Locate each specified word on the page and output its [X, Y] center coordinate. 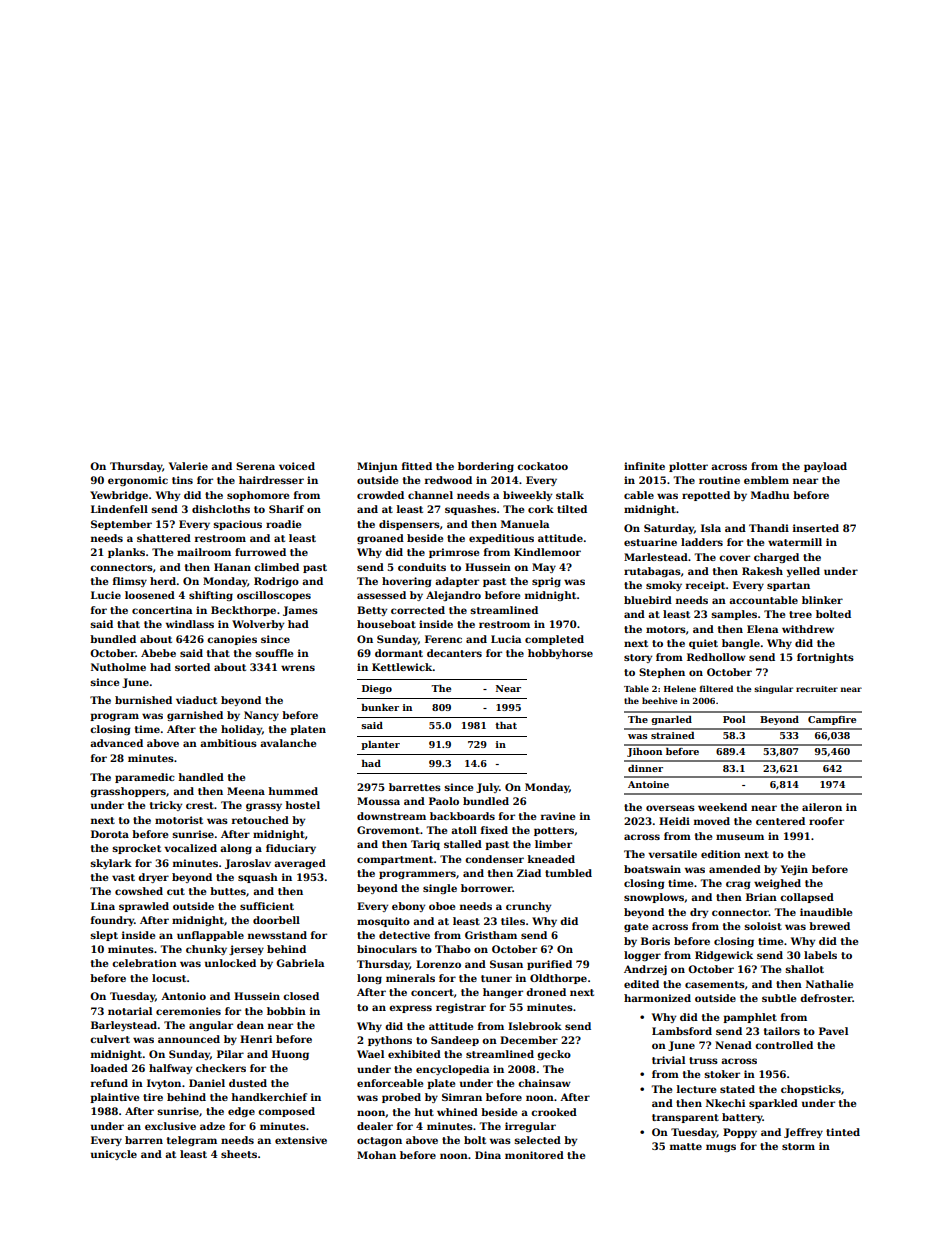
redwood [448, 480]
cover [734, 558]
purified [549, 965]
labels [820, 955]
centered [780, 821]
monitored [534, 1155]
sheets [239, 1154]
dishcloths [221, 509]
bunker [380, 707]
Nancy [261, 716]
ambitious [228, 743]
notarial [130, 1011]
